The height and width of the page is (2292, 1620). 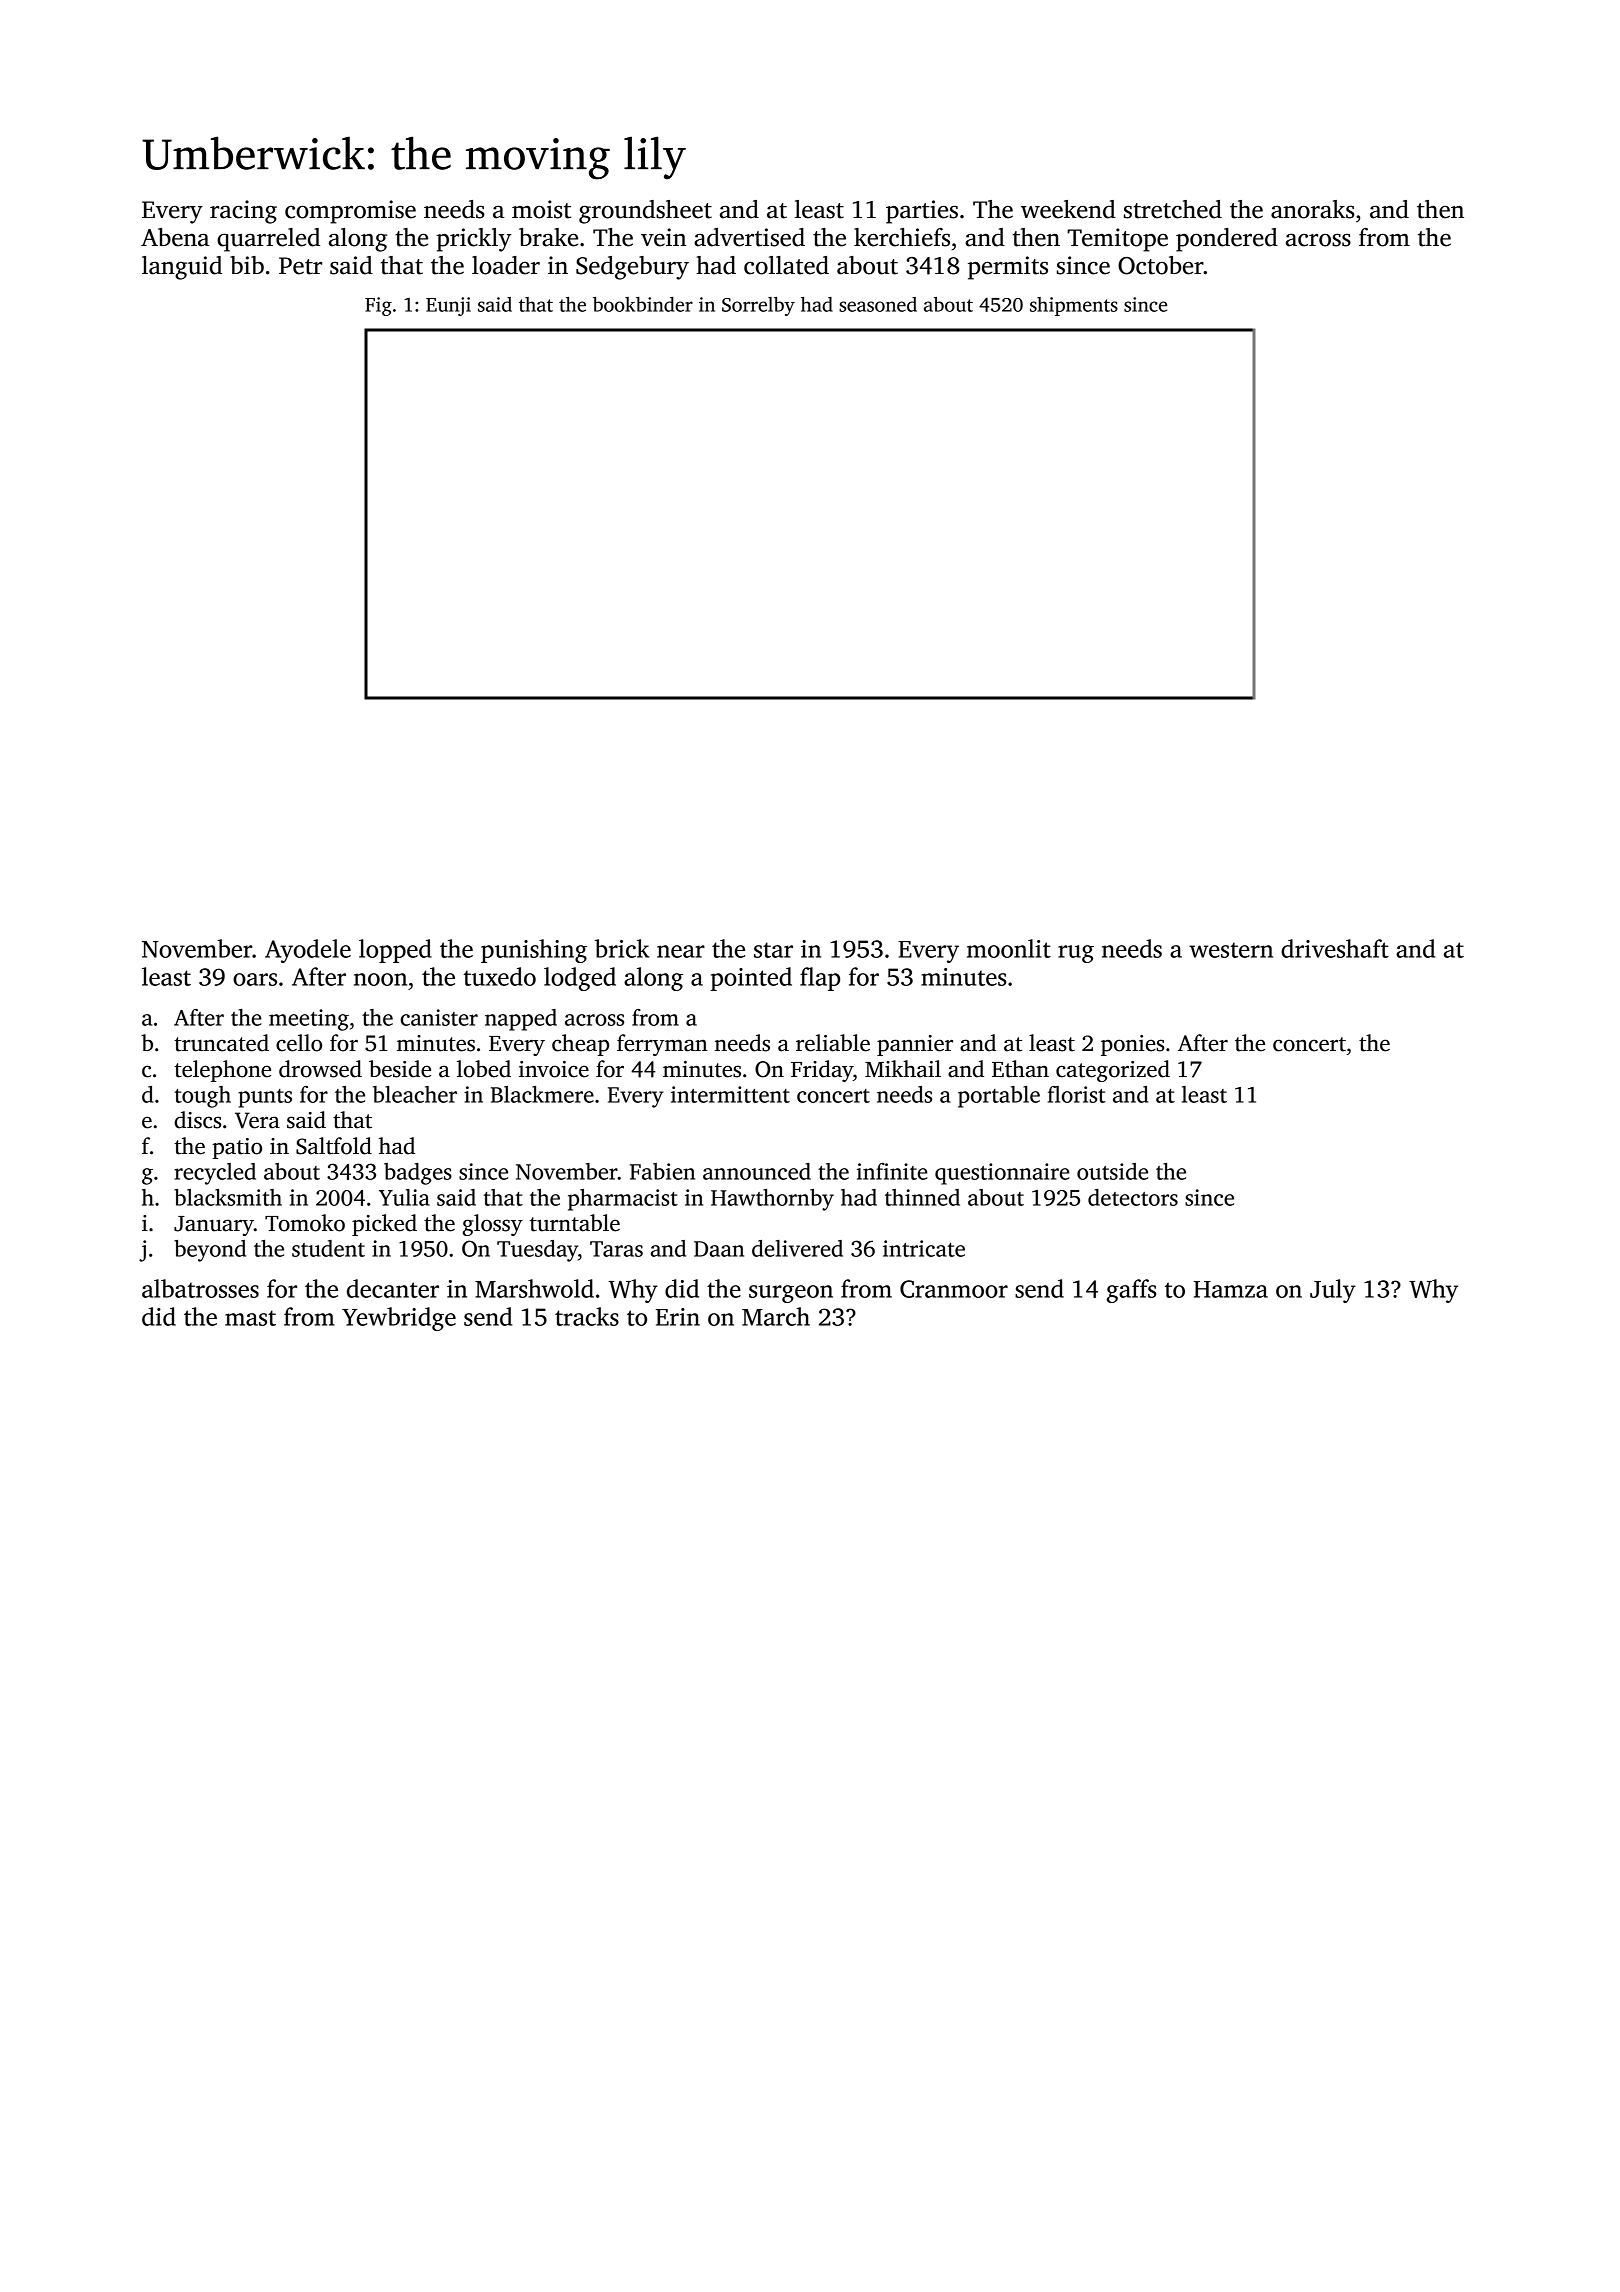 I want to click on driveshaft, so click(x=1335, y=948).
